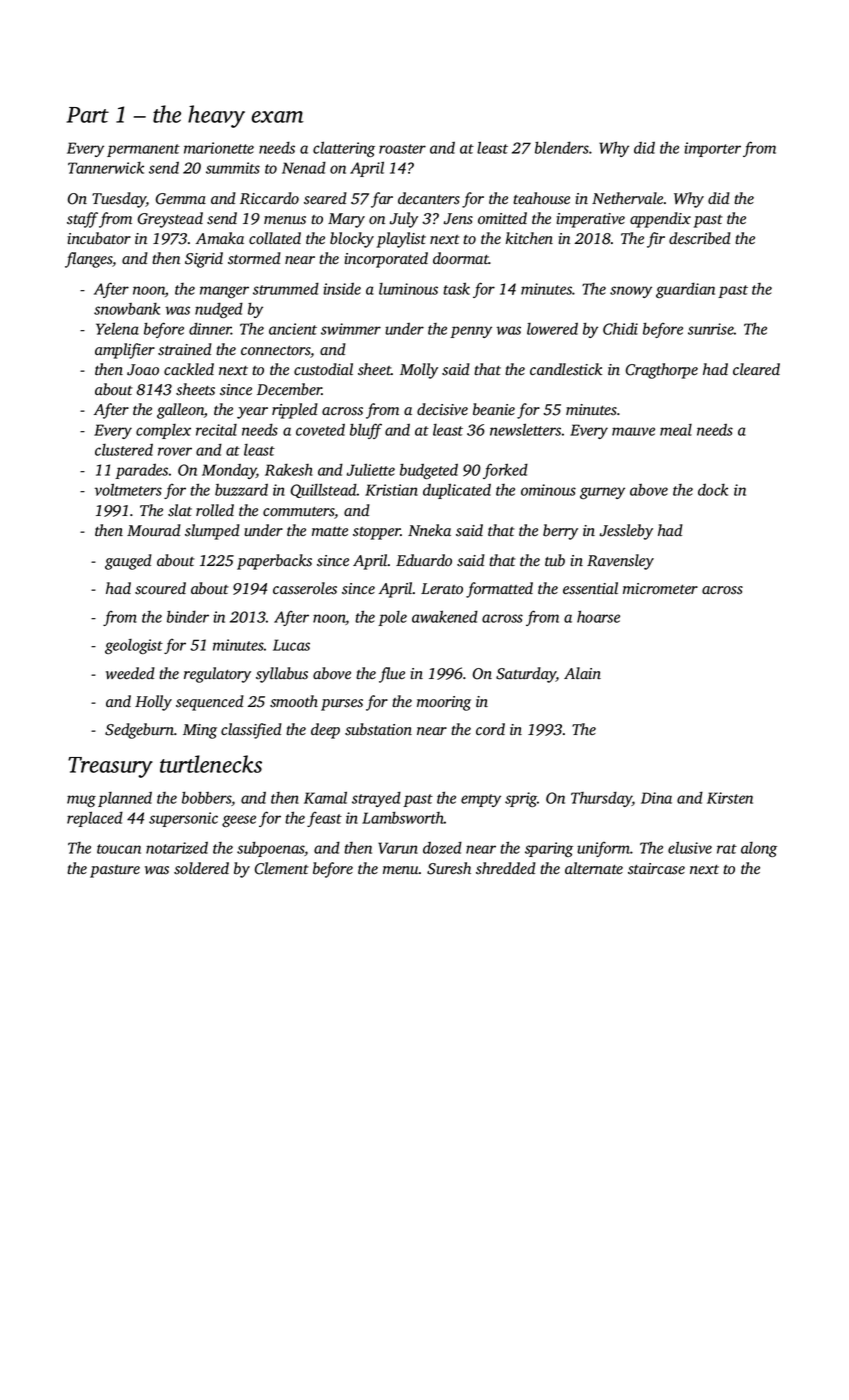 The height and width of the image is (1400, 849). Describe the element at coordinates (289, 470) in the image. I see `Rakesh` at that location.
